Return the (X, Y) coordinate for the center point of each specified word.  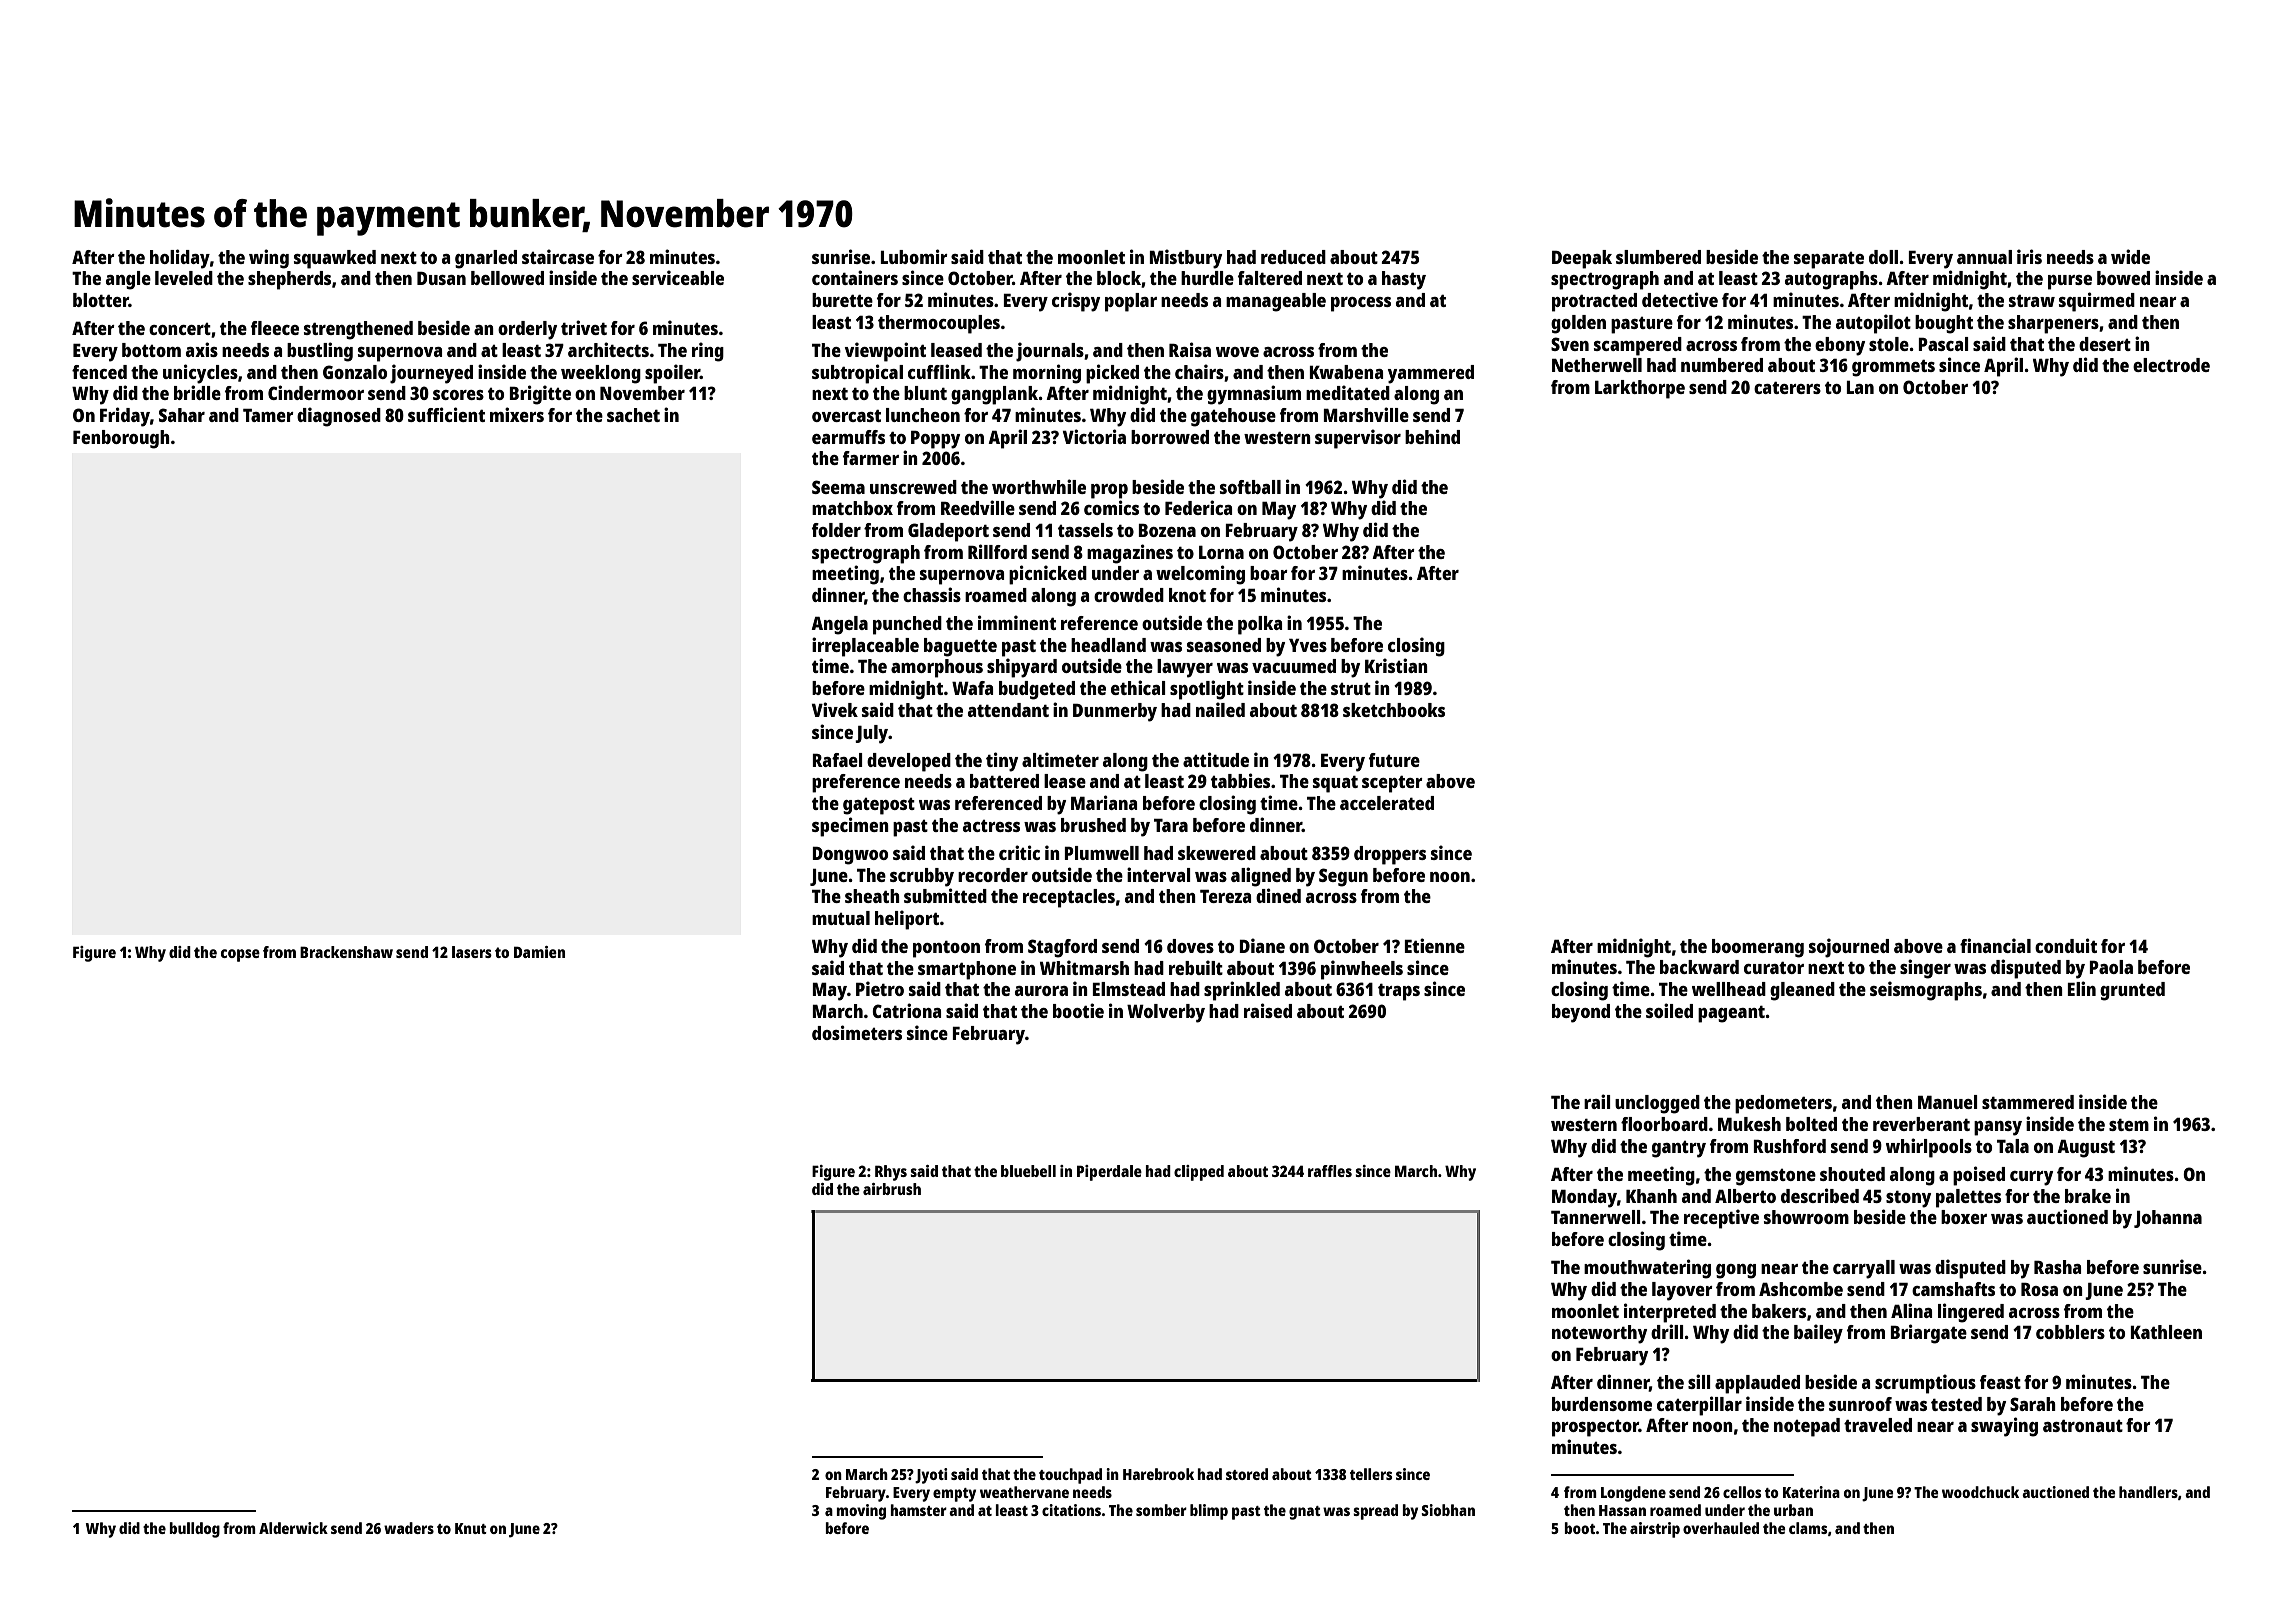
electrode (2171, 365)
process (1361, 304)
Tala (2013, 1146)
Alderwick (293, 1528)
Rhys (891, 1173)
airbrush (892, 1189)
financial (1995, 945)
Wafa (972, 688)
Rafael (837, 760)
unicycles (200, 374)
